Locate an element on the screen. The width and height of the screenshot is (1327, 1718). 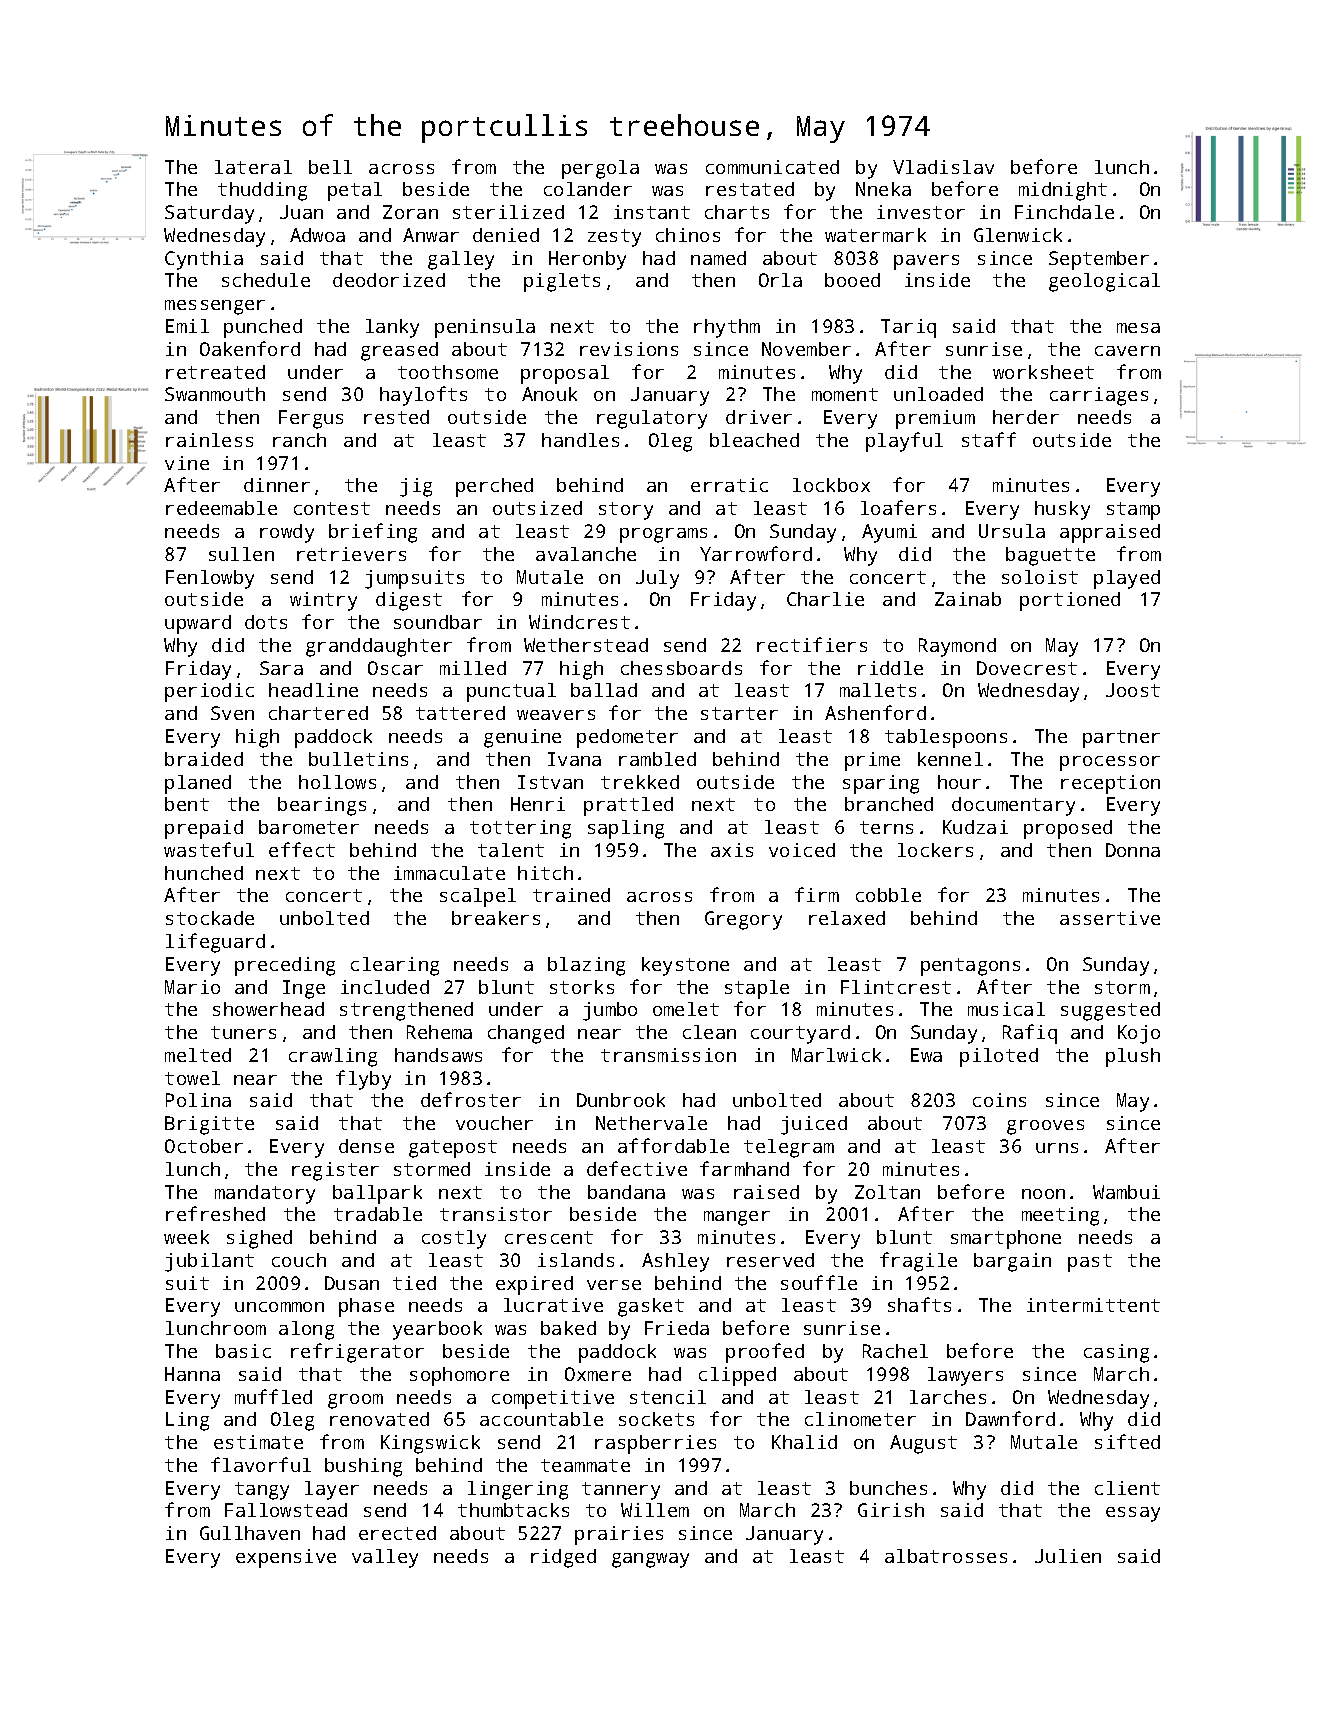
bell is located at coordinates (330, 167).
